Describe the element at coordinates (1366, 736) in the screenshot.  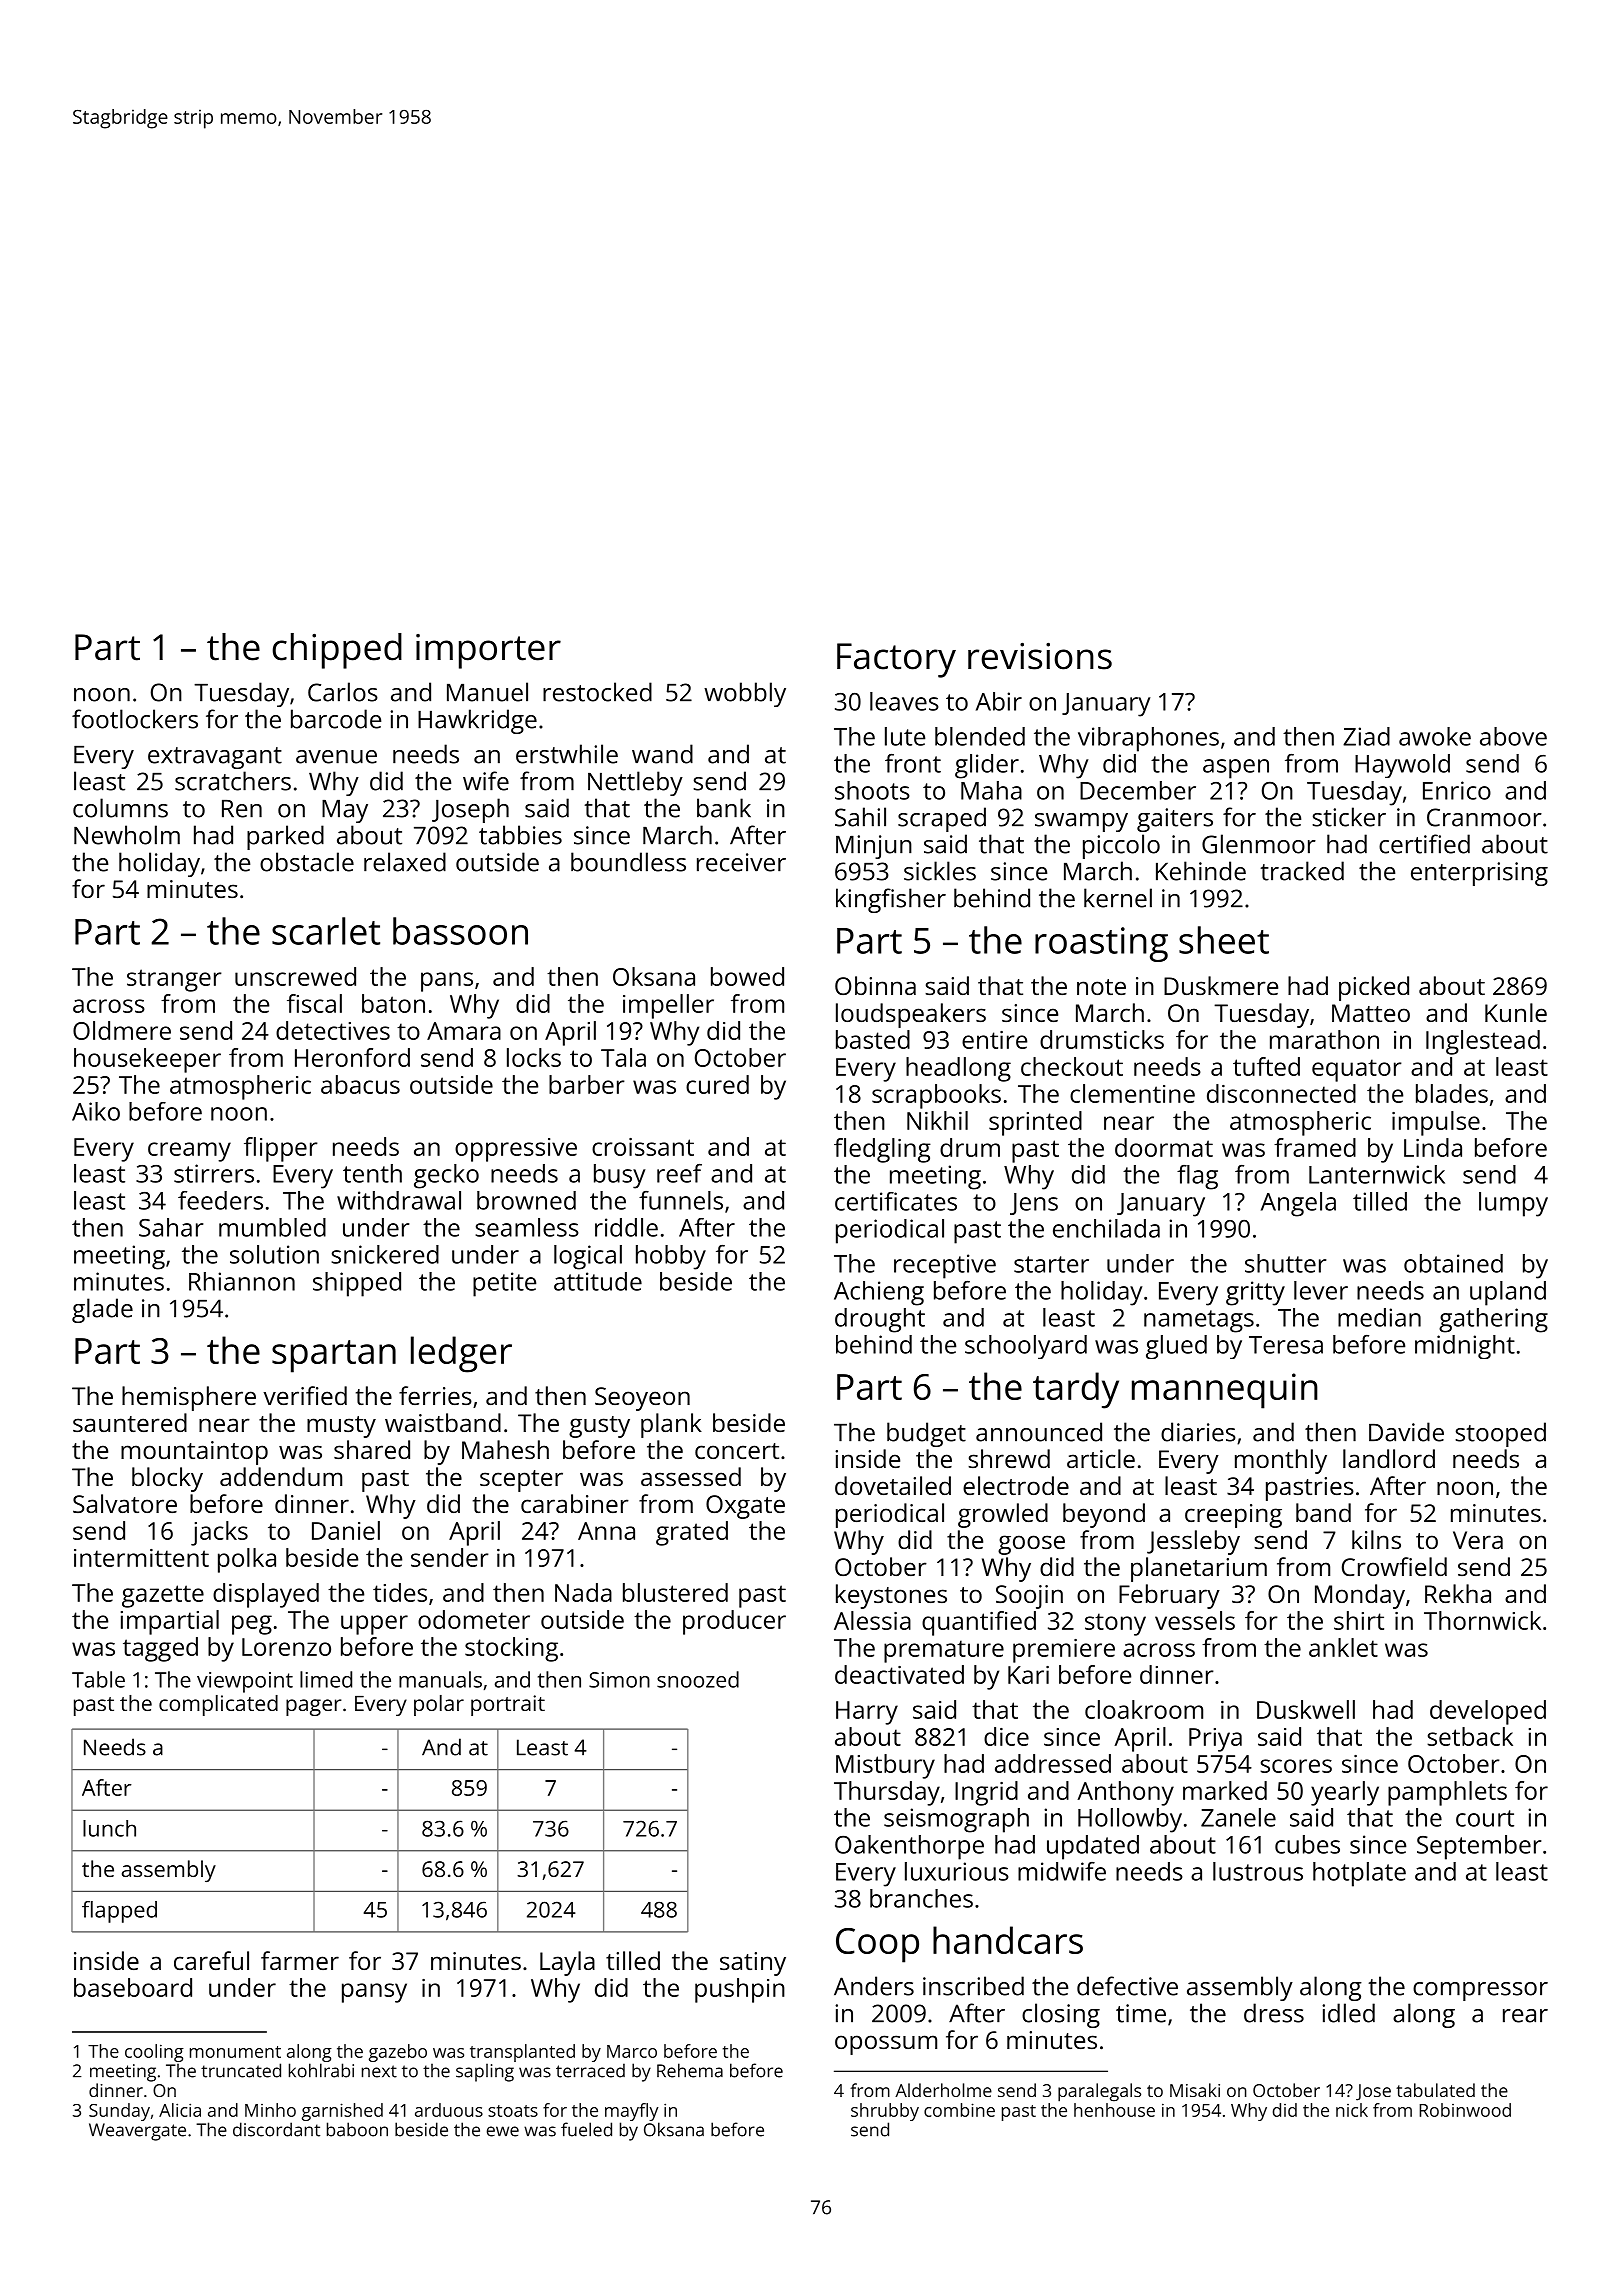
I see `Ziad` at that location.
